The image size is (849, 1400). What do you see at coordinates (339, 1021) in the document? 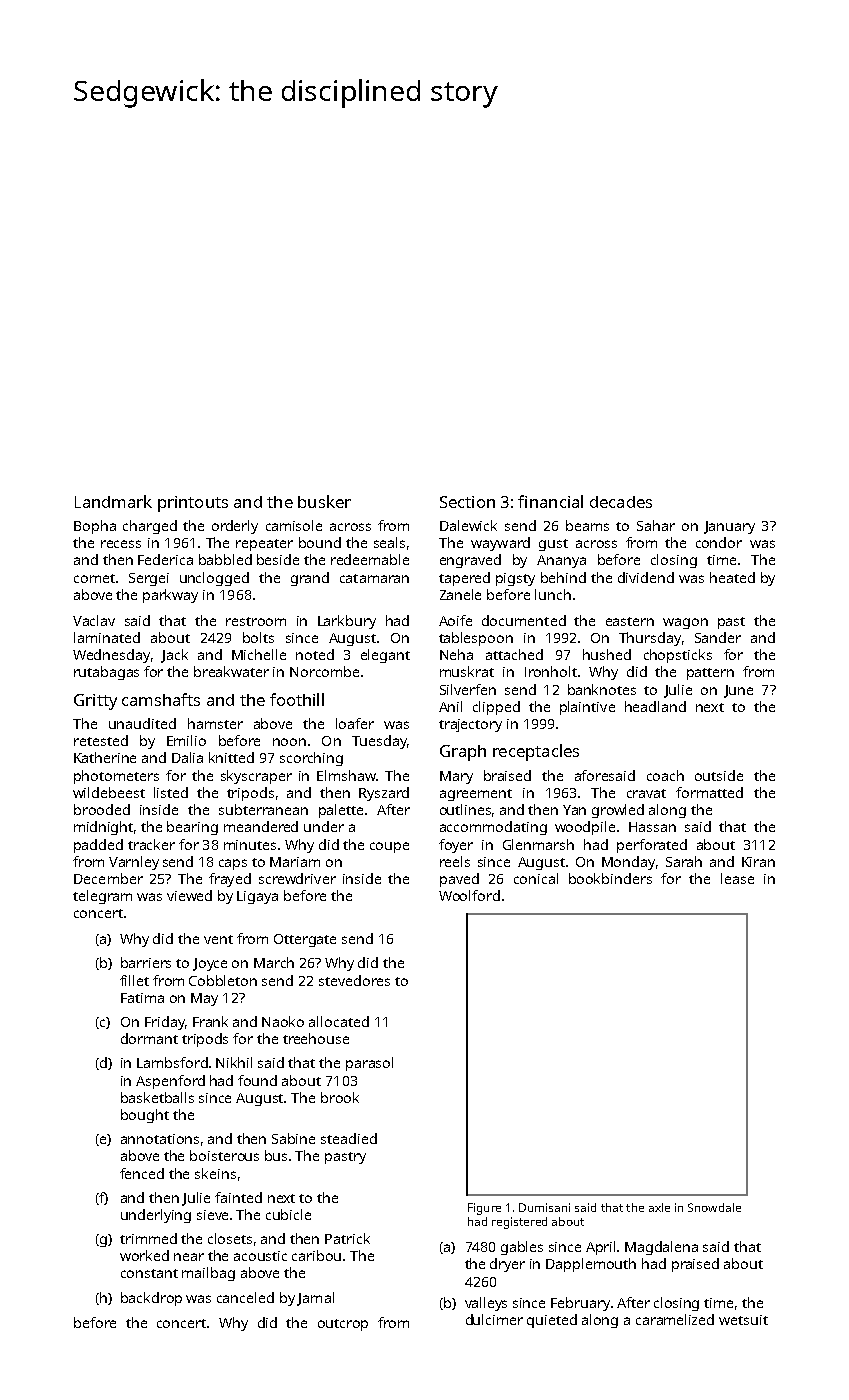
I see `allocated` at bounding box center [339, 1021].
